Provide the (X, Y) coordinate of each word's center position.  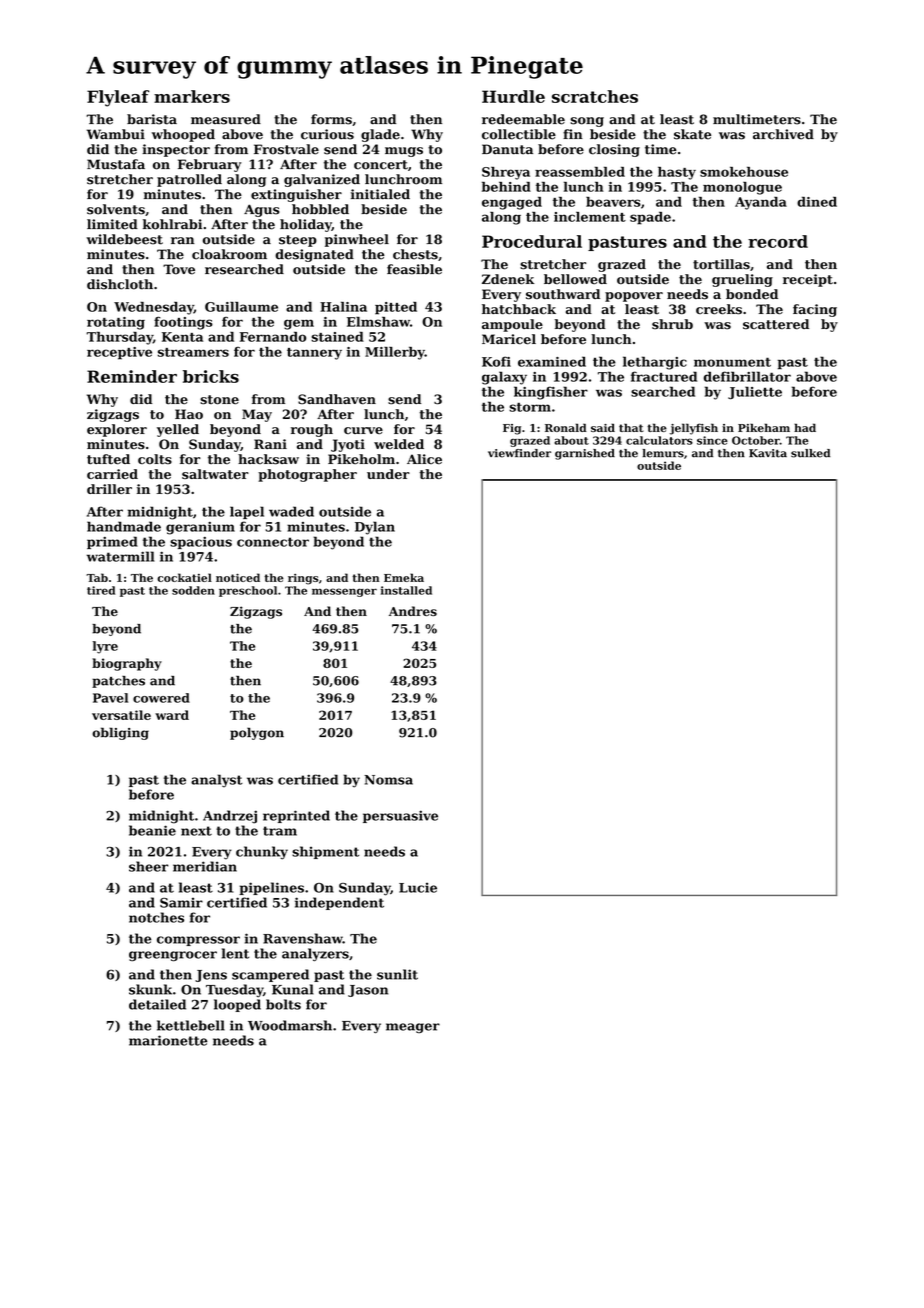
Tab (97, 577)
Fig (512, 429)
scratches (595, 96)
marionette (168, 1040)
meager (413, 1028)
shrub (672, 324)
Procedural (532, 241)
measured (226, 119)
